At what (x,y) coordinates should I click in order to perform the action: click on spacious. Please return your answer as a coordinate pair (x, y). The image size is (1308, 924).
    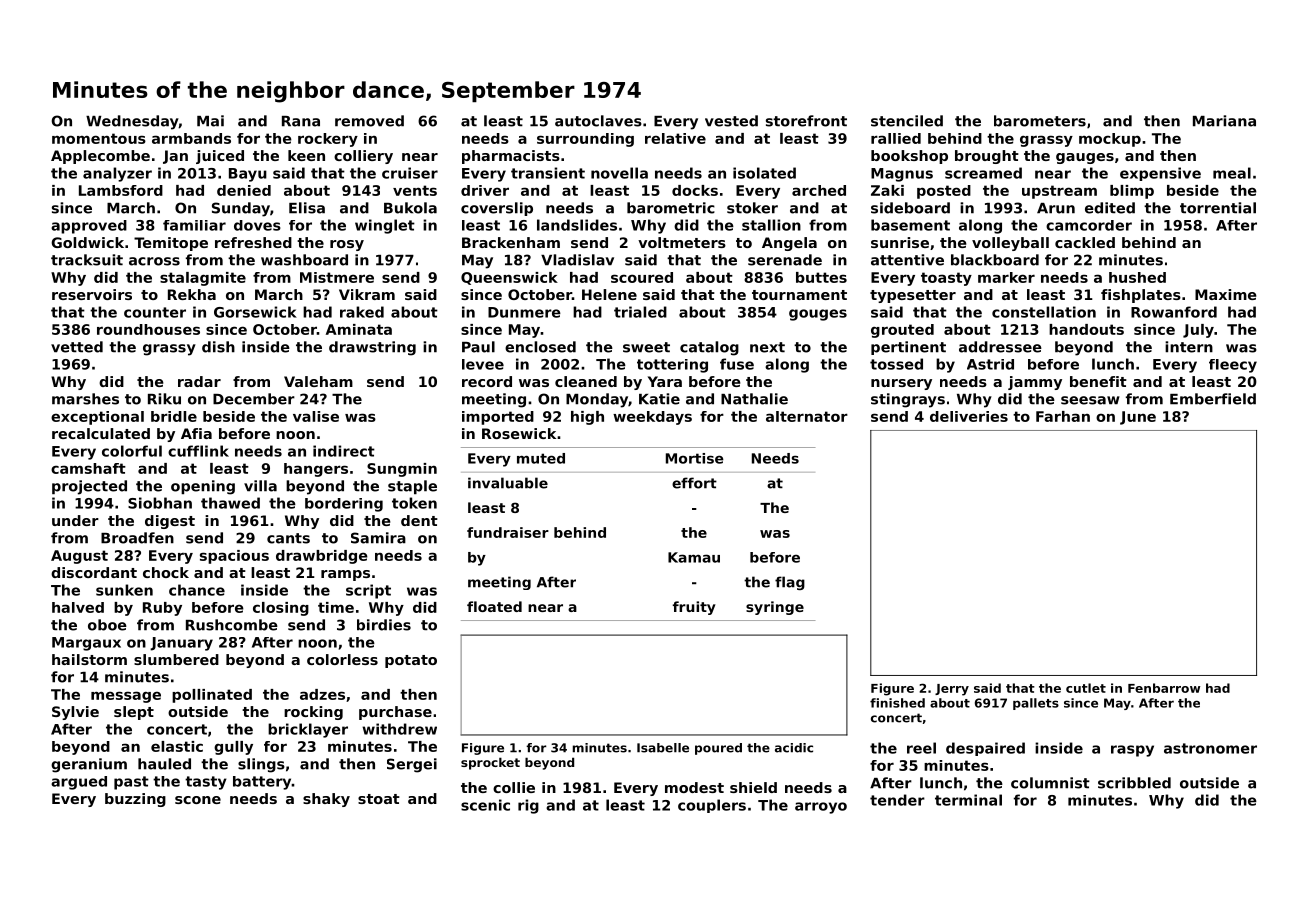
    Looking at the image, I should click on (234, 557).
